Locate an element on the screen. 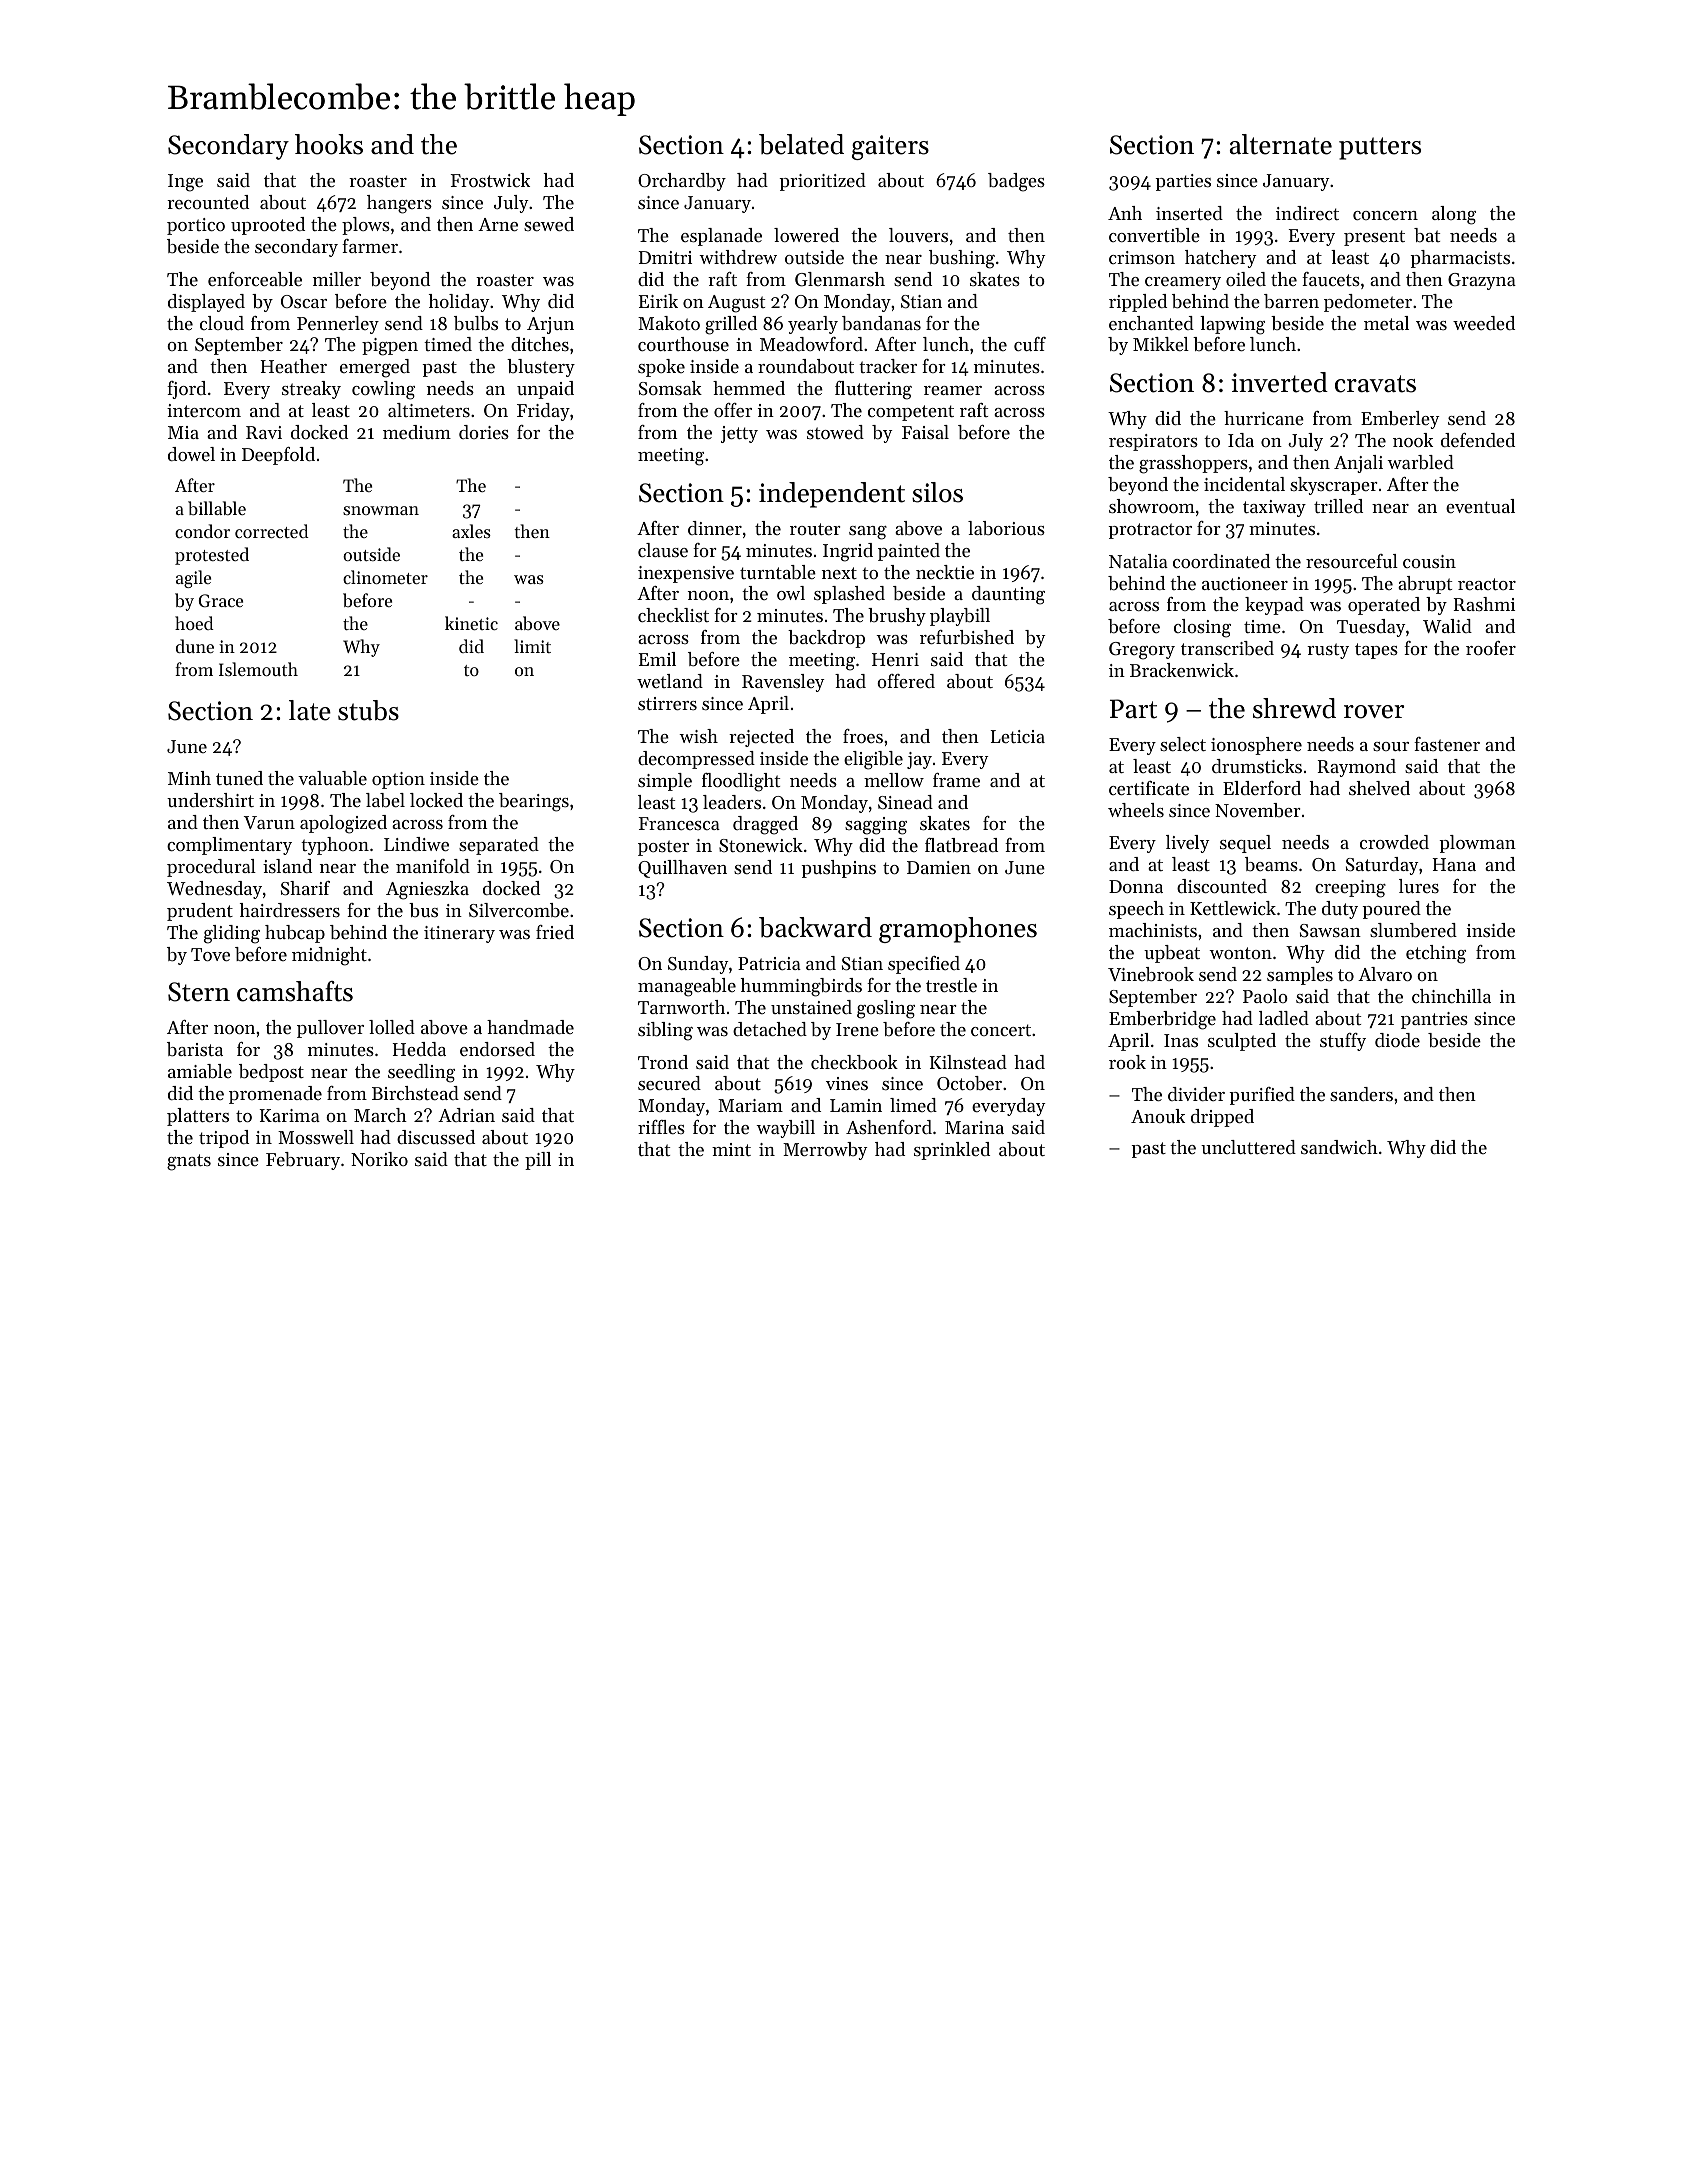 This screenshot has height=2178, width=1683. Inge is located at coordinates (185, 183).
